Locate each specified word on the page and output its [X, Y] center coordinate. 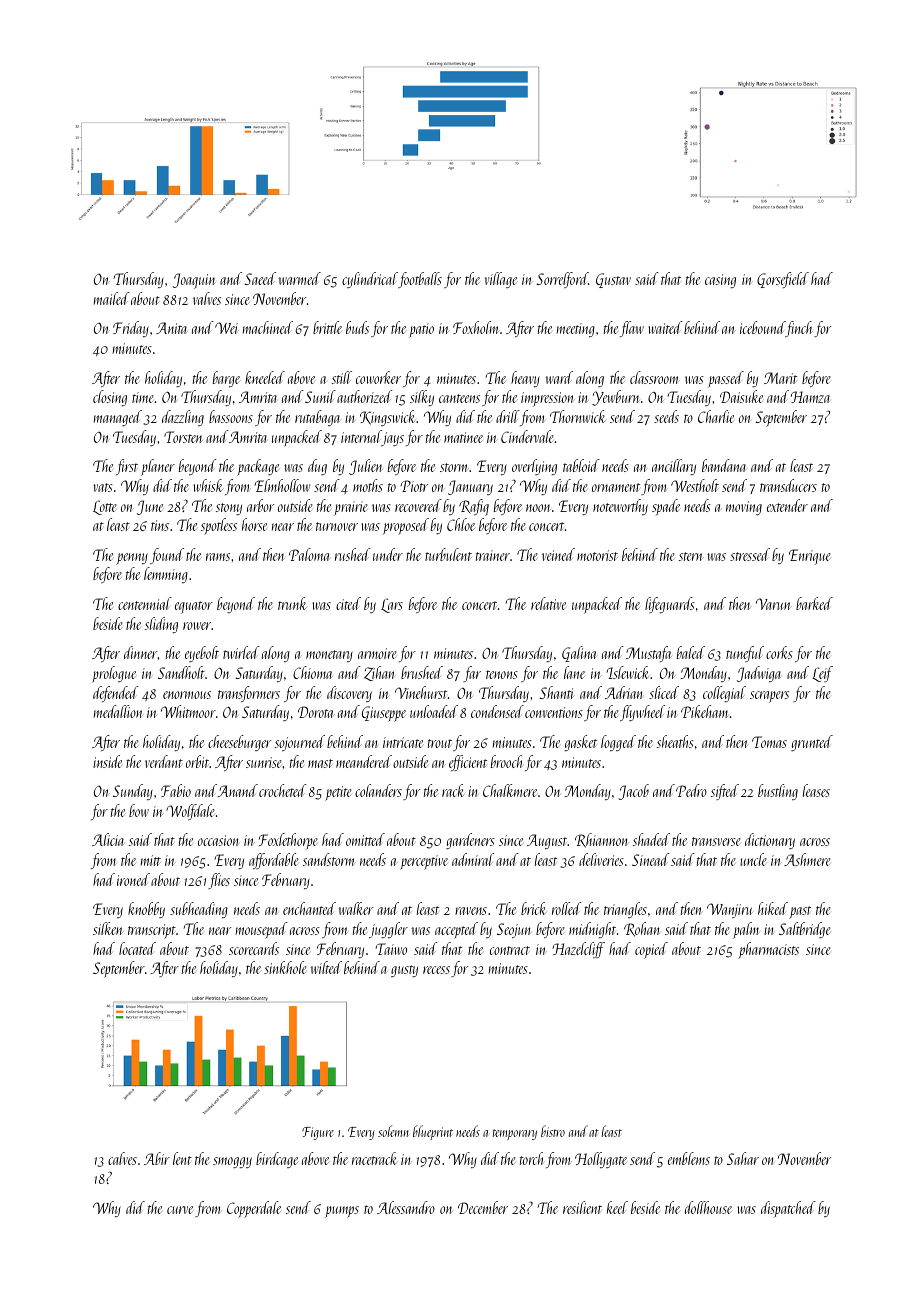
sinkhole [285, 967]
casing [720, 281]
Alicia [108, 839]
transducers [788, 485]
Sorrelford [562, 280]
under [388, 554]
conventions [554, 712]
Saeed [260, 278]
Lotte [104, 507]
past [800, 912]
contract [510, 950]
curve [180, 1210]
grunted [812, 743]
